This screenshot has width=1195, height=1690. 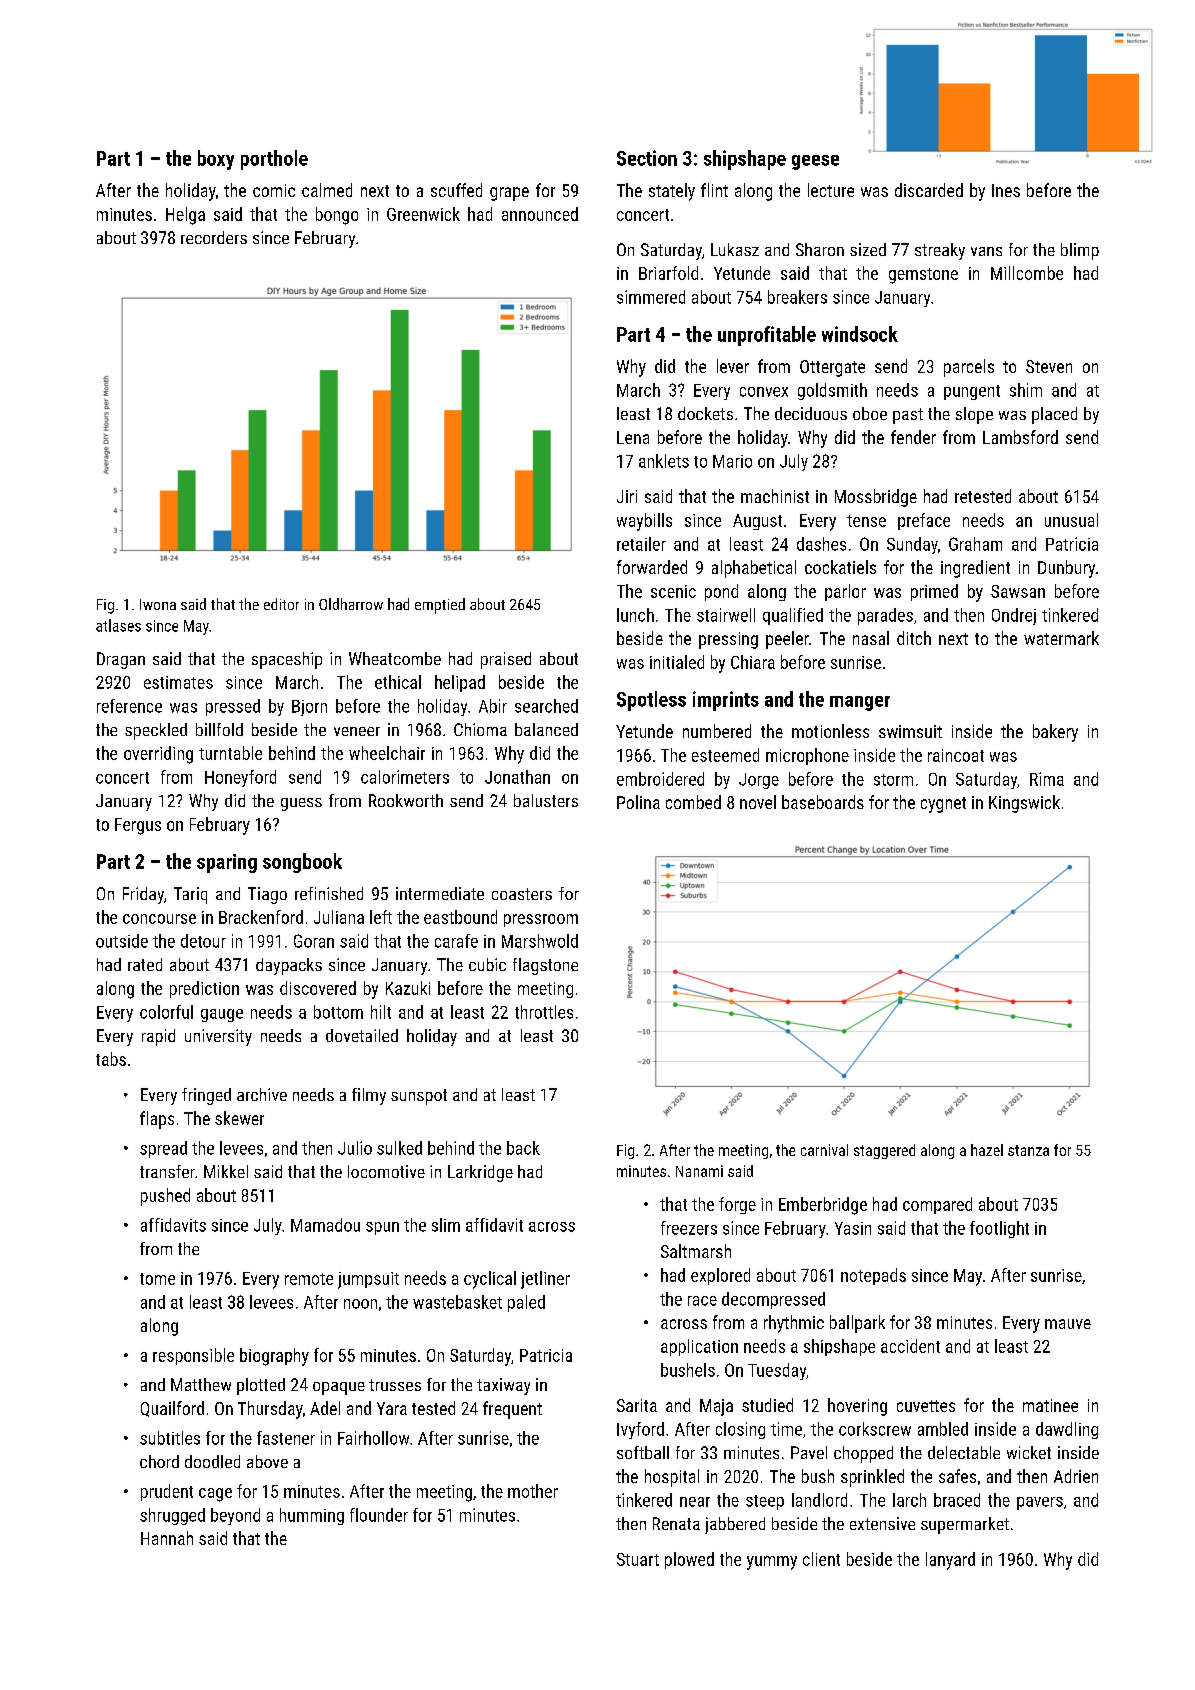 I want to click on boxy, so click(x=216, y=160).
